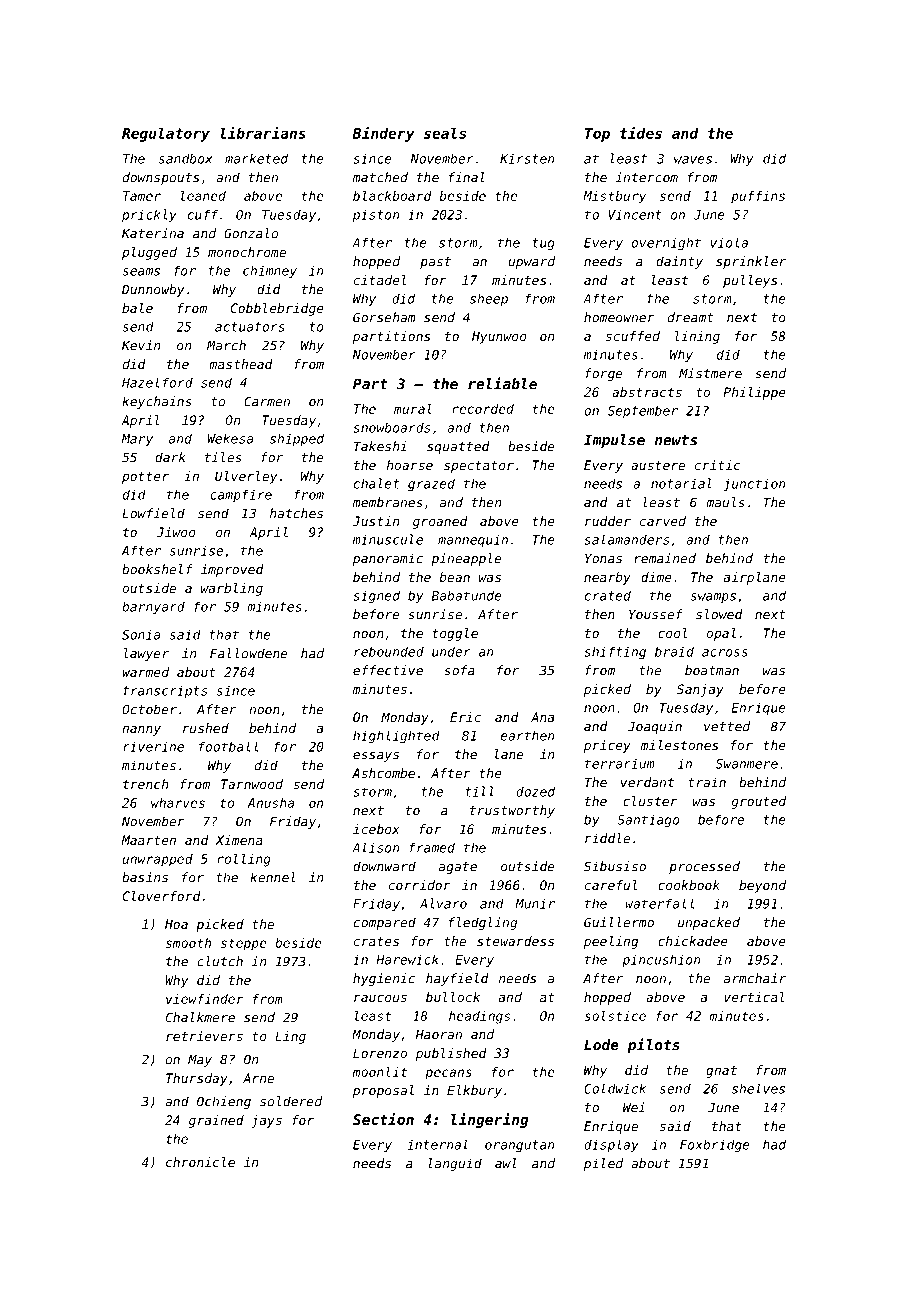  Describe the element at coordinates (608, 521) in the document. I see `rudder` at that location.
